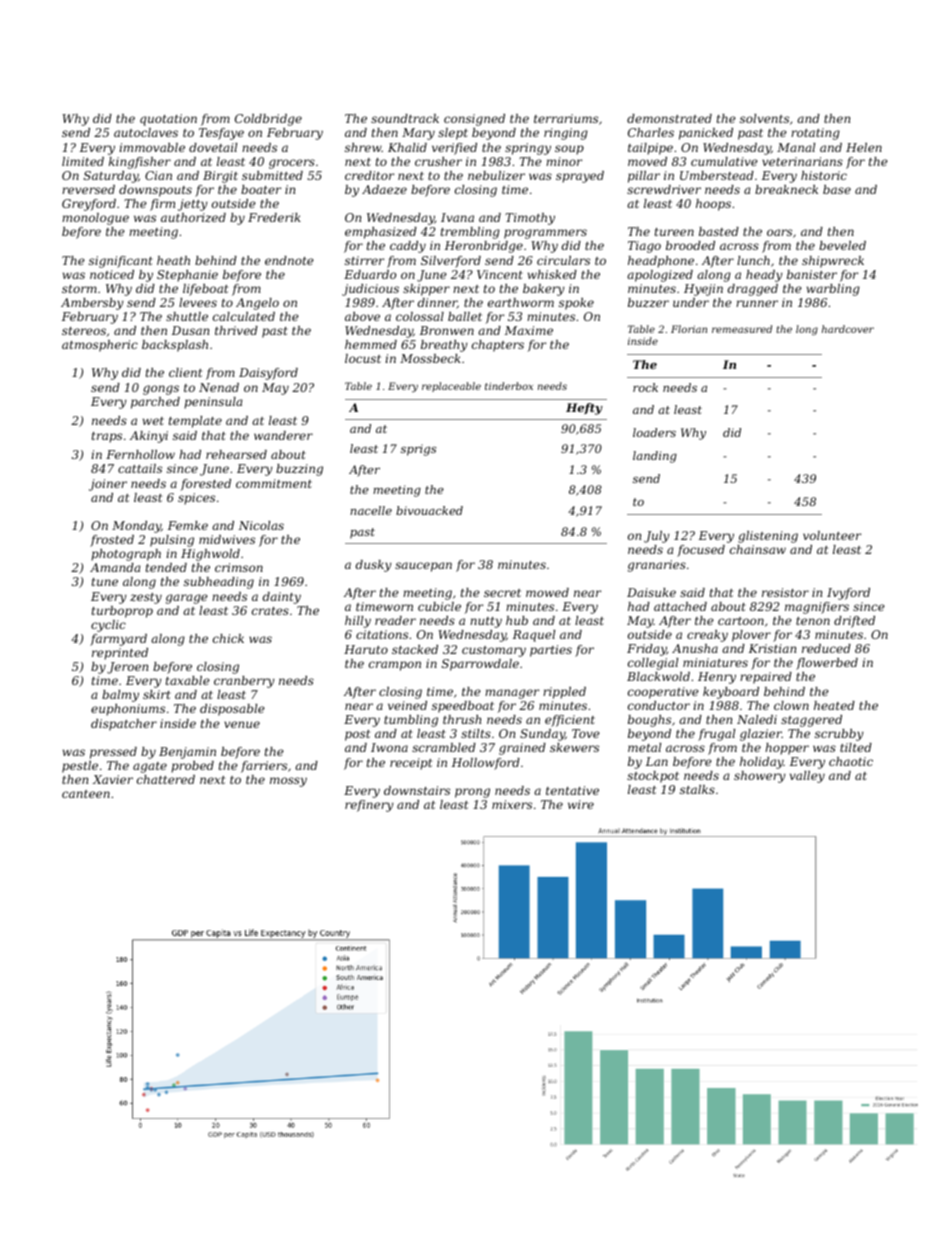  I want to click on cubicle, so click(439, 606).
